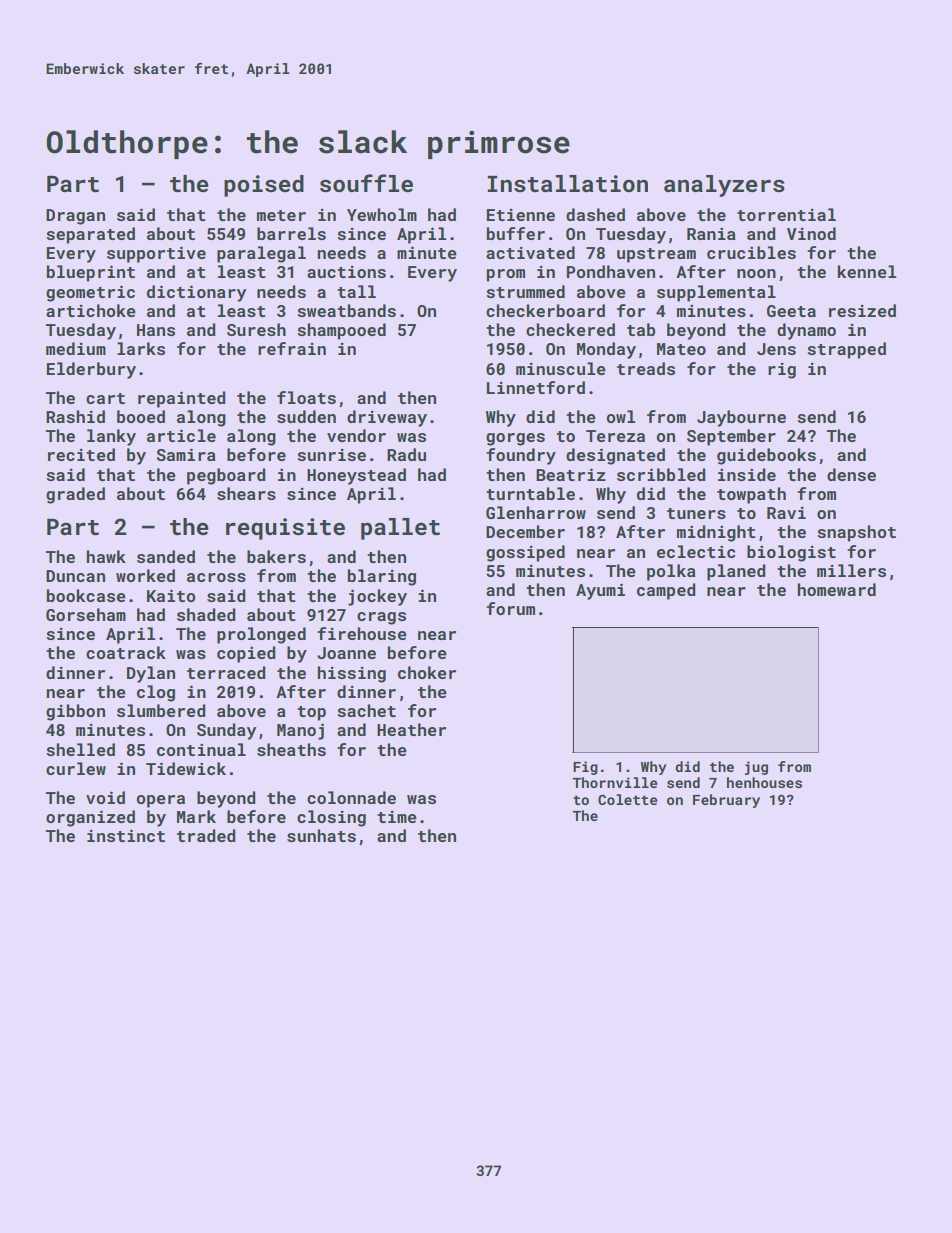 This page has width=952, height=1233. Describe the element at coordinates (696, 551) in the page. I see `eclectic` at that location.
